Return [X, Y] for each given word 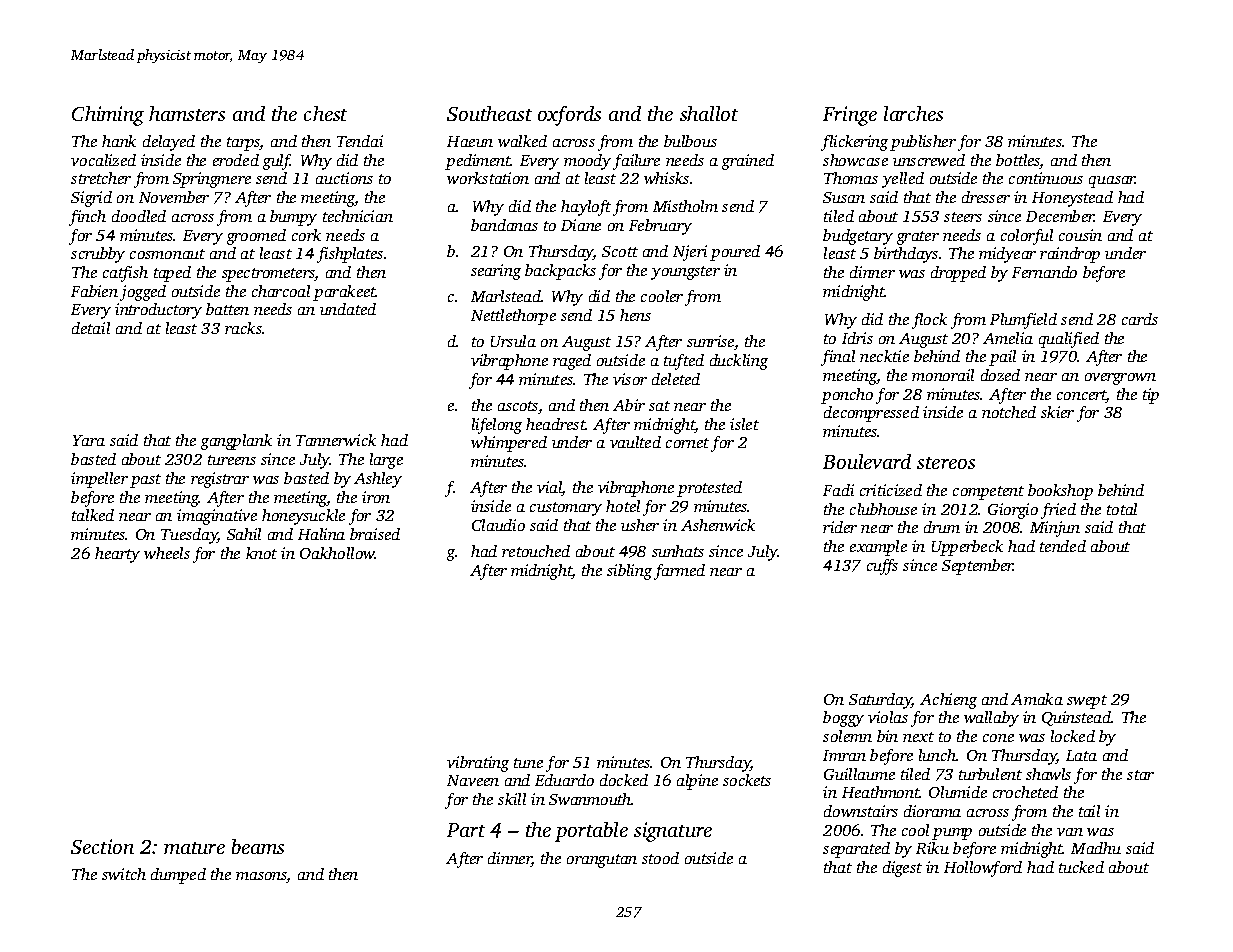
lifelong [497, 426]
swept [1087, 702]
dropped [958, 274]
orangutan [602, 861]
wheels [167, 553]
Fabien [94, 291]
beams [258, 846]
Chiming [108, 116]
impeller [99, 480]
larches [913, 113]
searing [496, 272]
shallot [709, 113]
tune [528, 763]
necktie [884, 356]
